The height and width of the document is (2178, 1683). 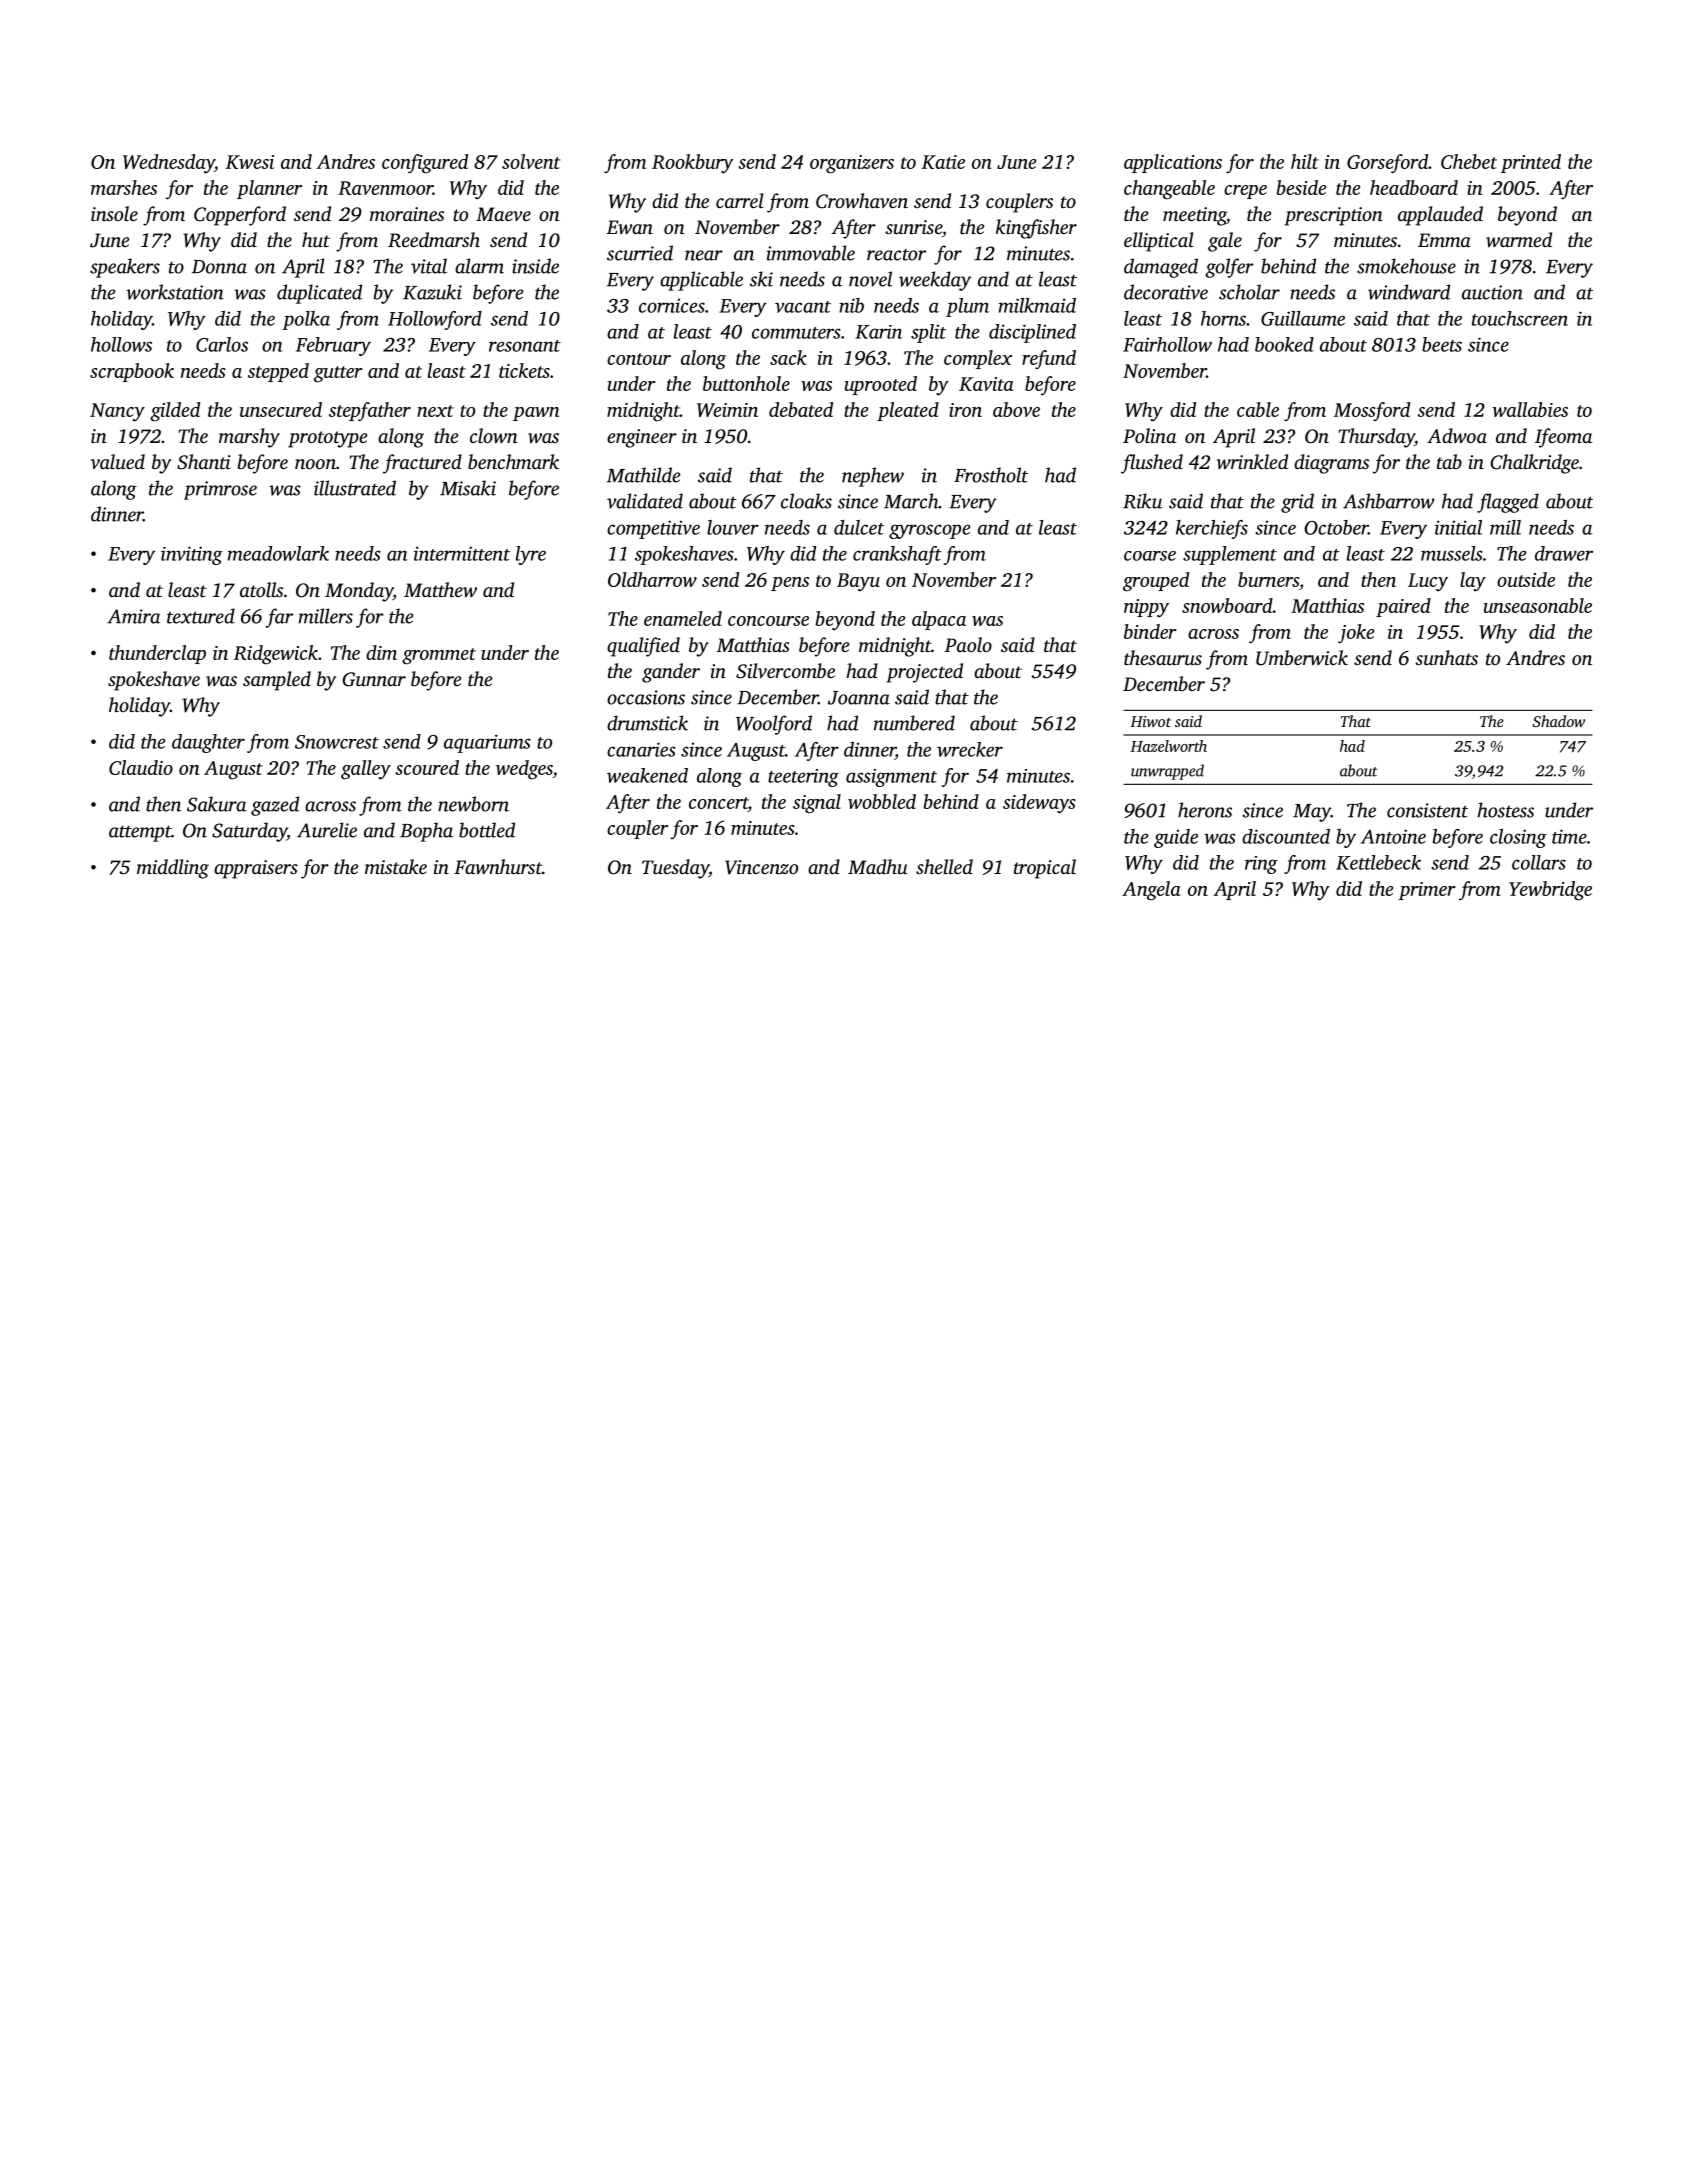 I want to click on far, so click(x=279, y=618).
